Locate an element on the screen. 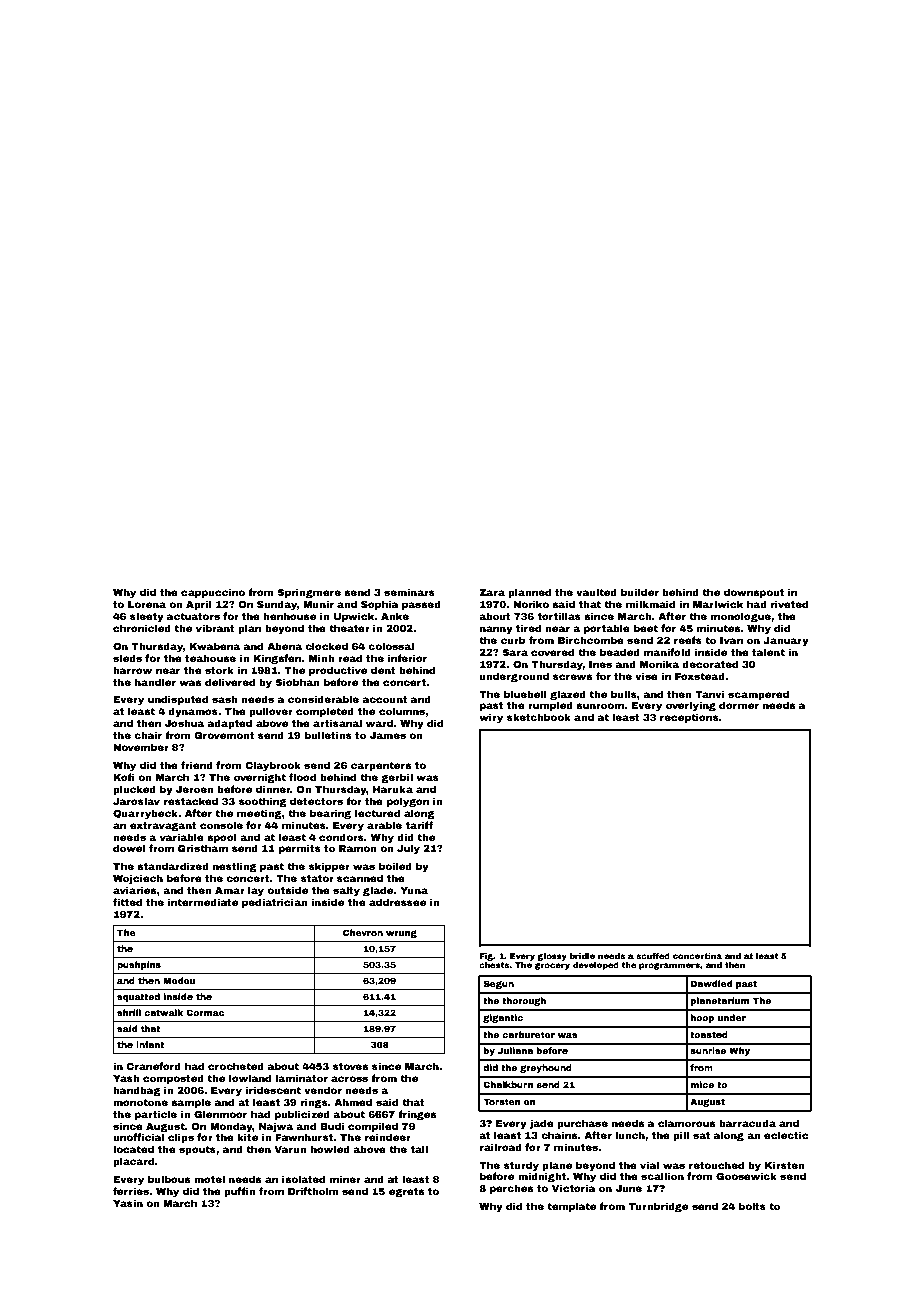 The height and width of the screenshot is (1308, 924). Marlwick is located at coordinates (718, 604).
